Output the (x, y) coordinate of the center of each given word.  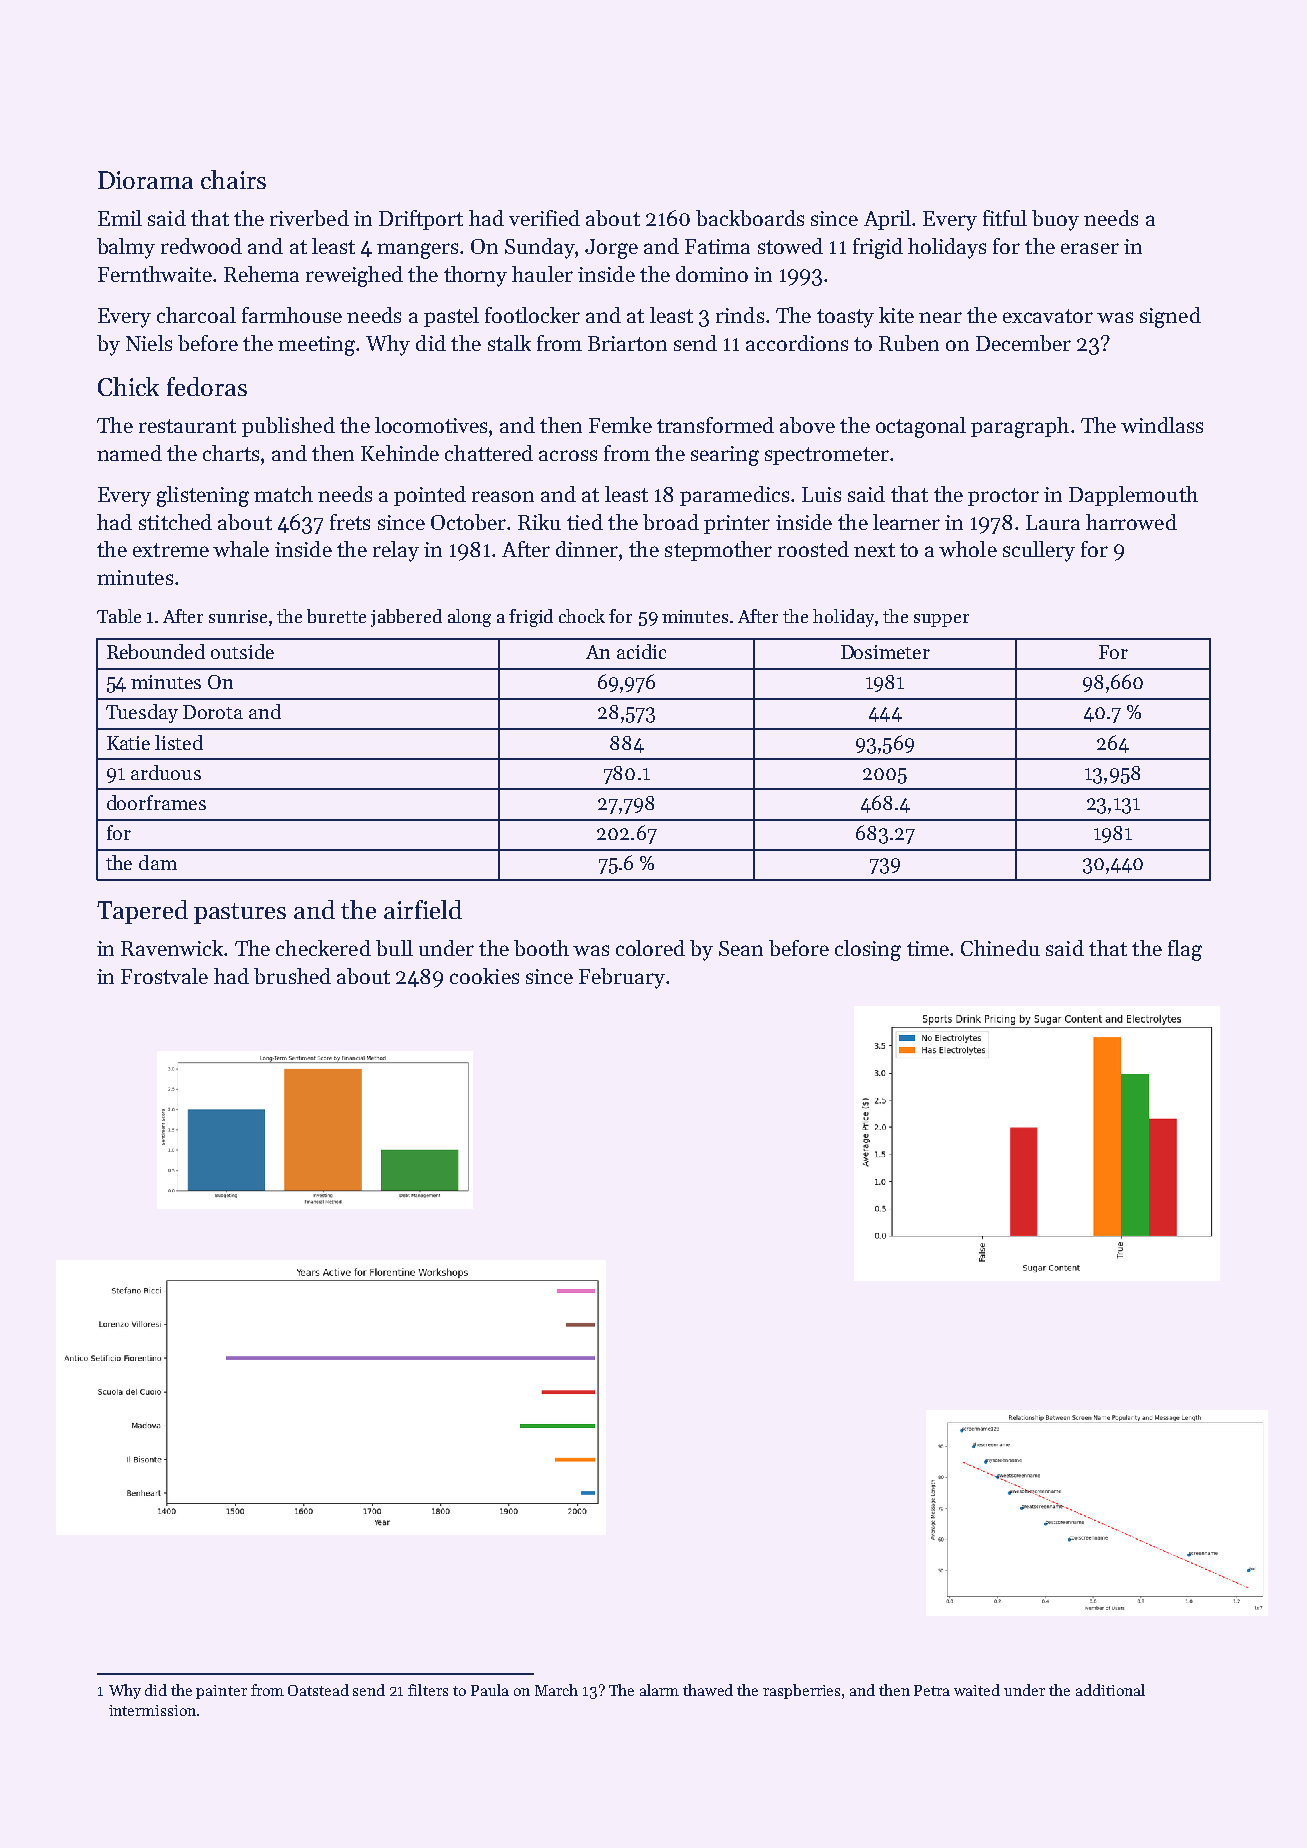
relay (396, 551)
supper (941, 620)
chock (582, 616)
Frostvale (164, 976)
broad (671, 522)
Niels (149, 343)
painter (221, 1692)
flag (1185, 950)
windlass (1162, 425)
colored (650, 948)
